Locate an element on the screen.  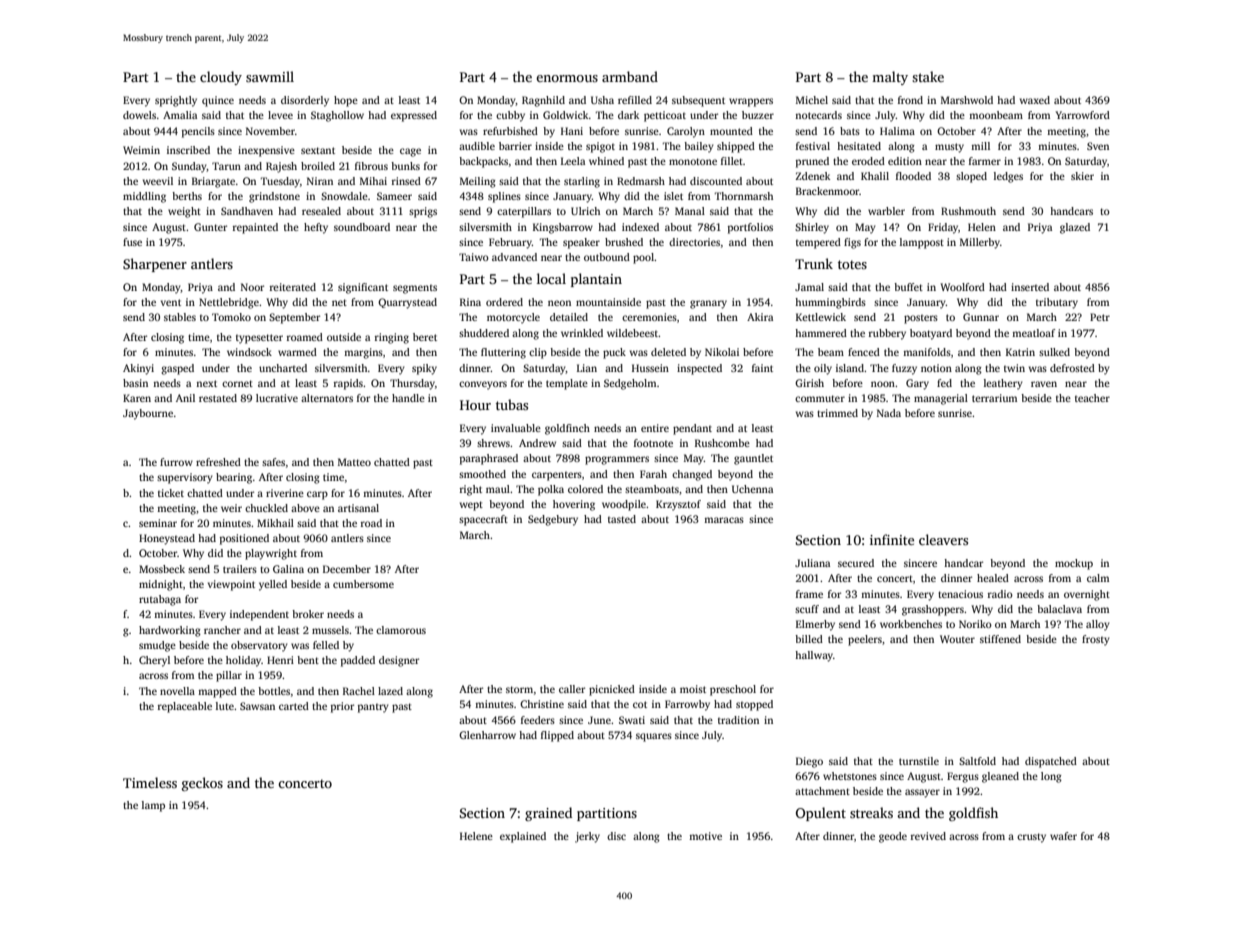
Sharpener is located at coordinates (155, 265).
